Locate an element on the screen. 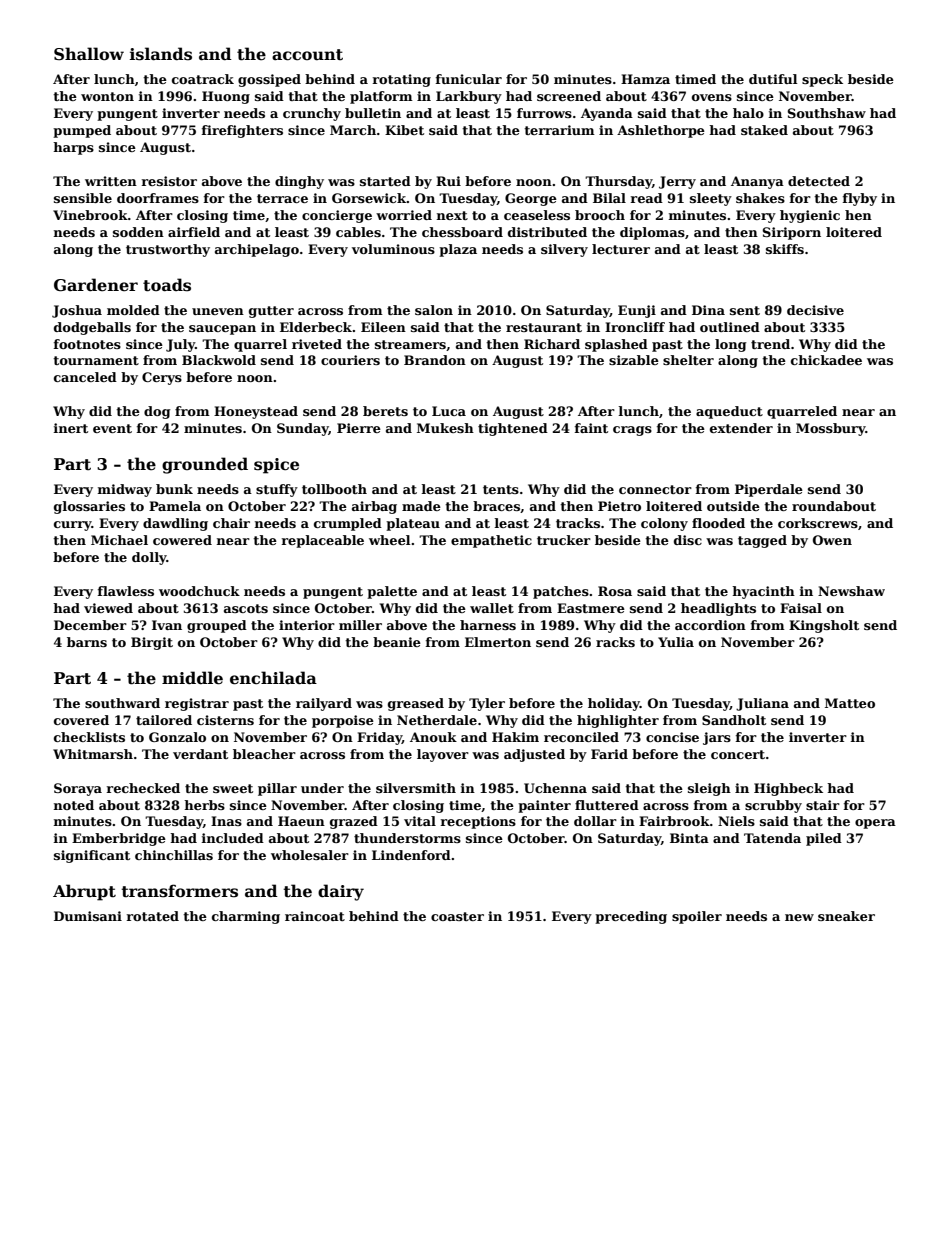 This screenshot has width=952, height=1233. preceding is located at coordinates (631, 917).
